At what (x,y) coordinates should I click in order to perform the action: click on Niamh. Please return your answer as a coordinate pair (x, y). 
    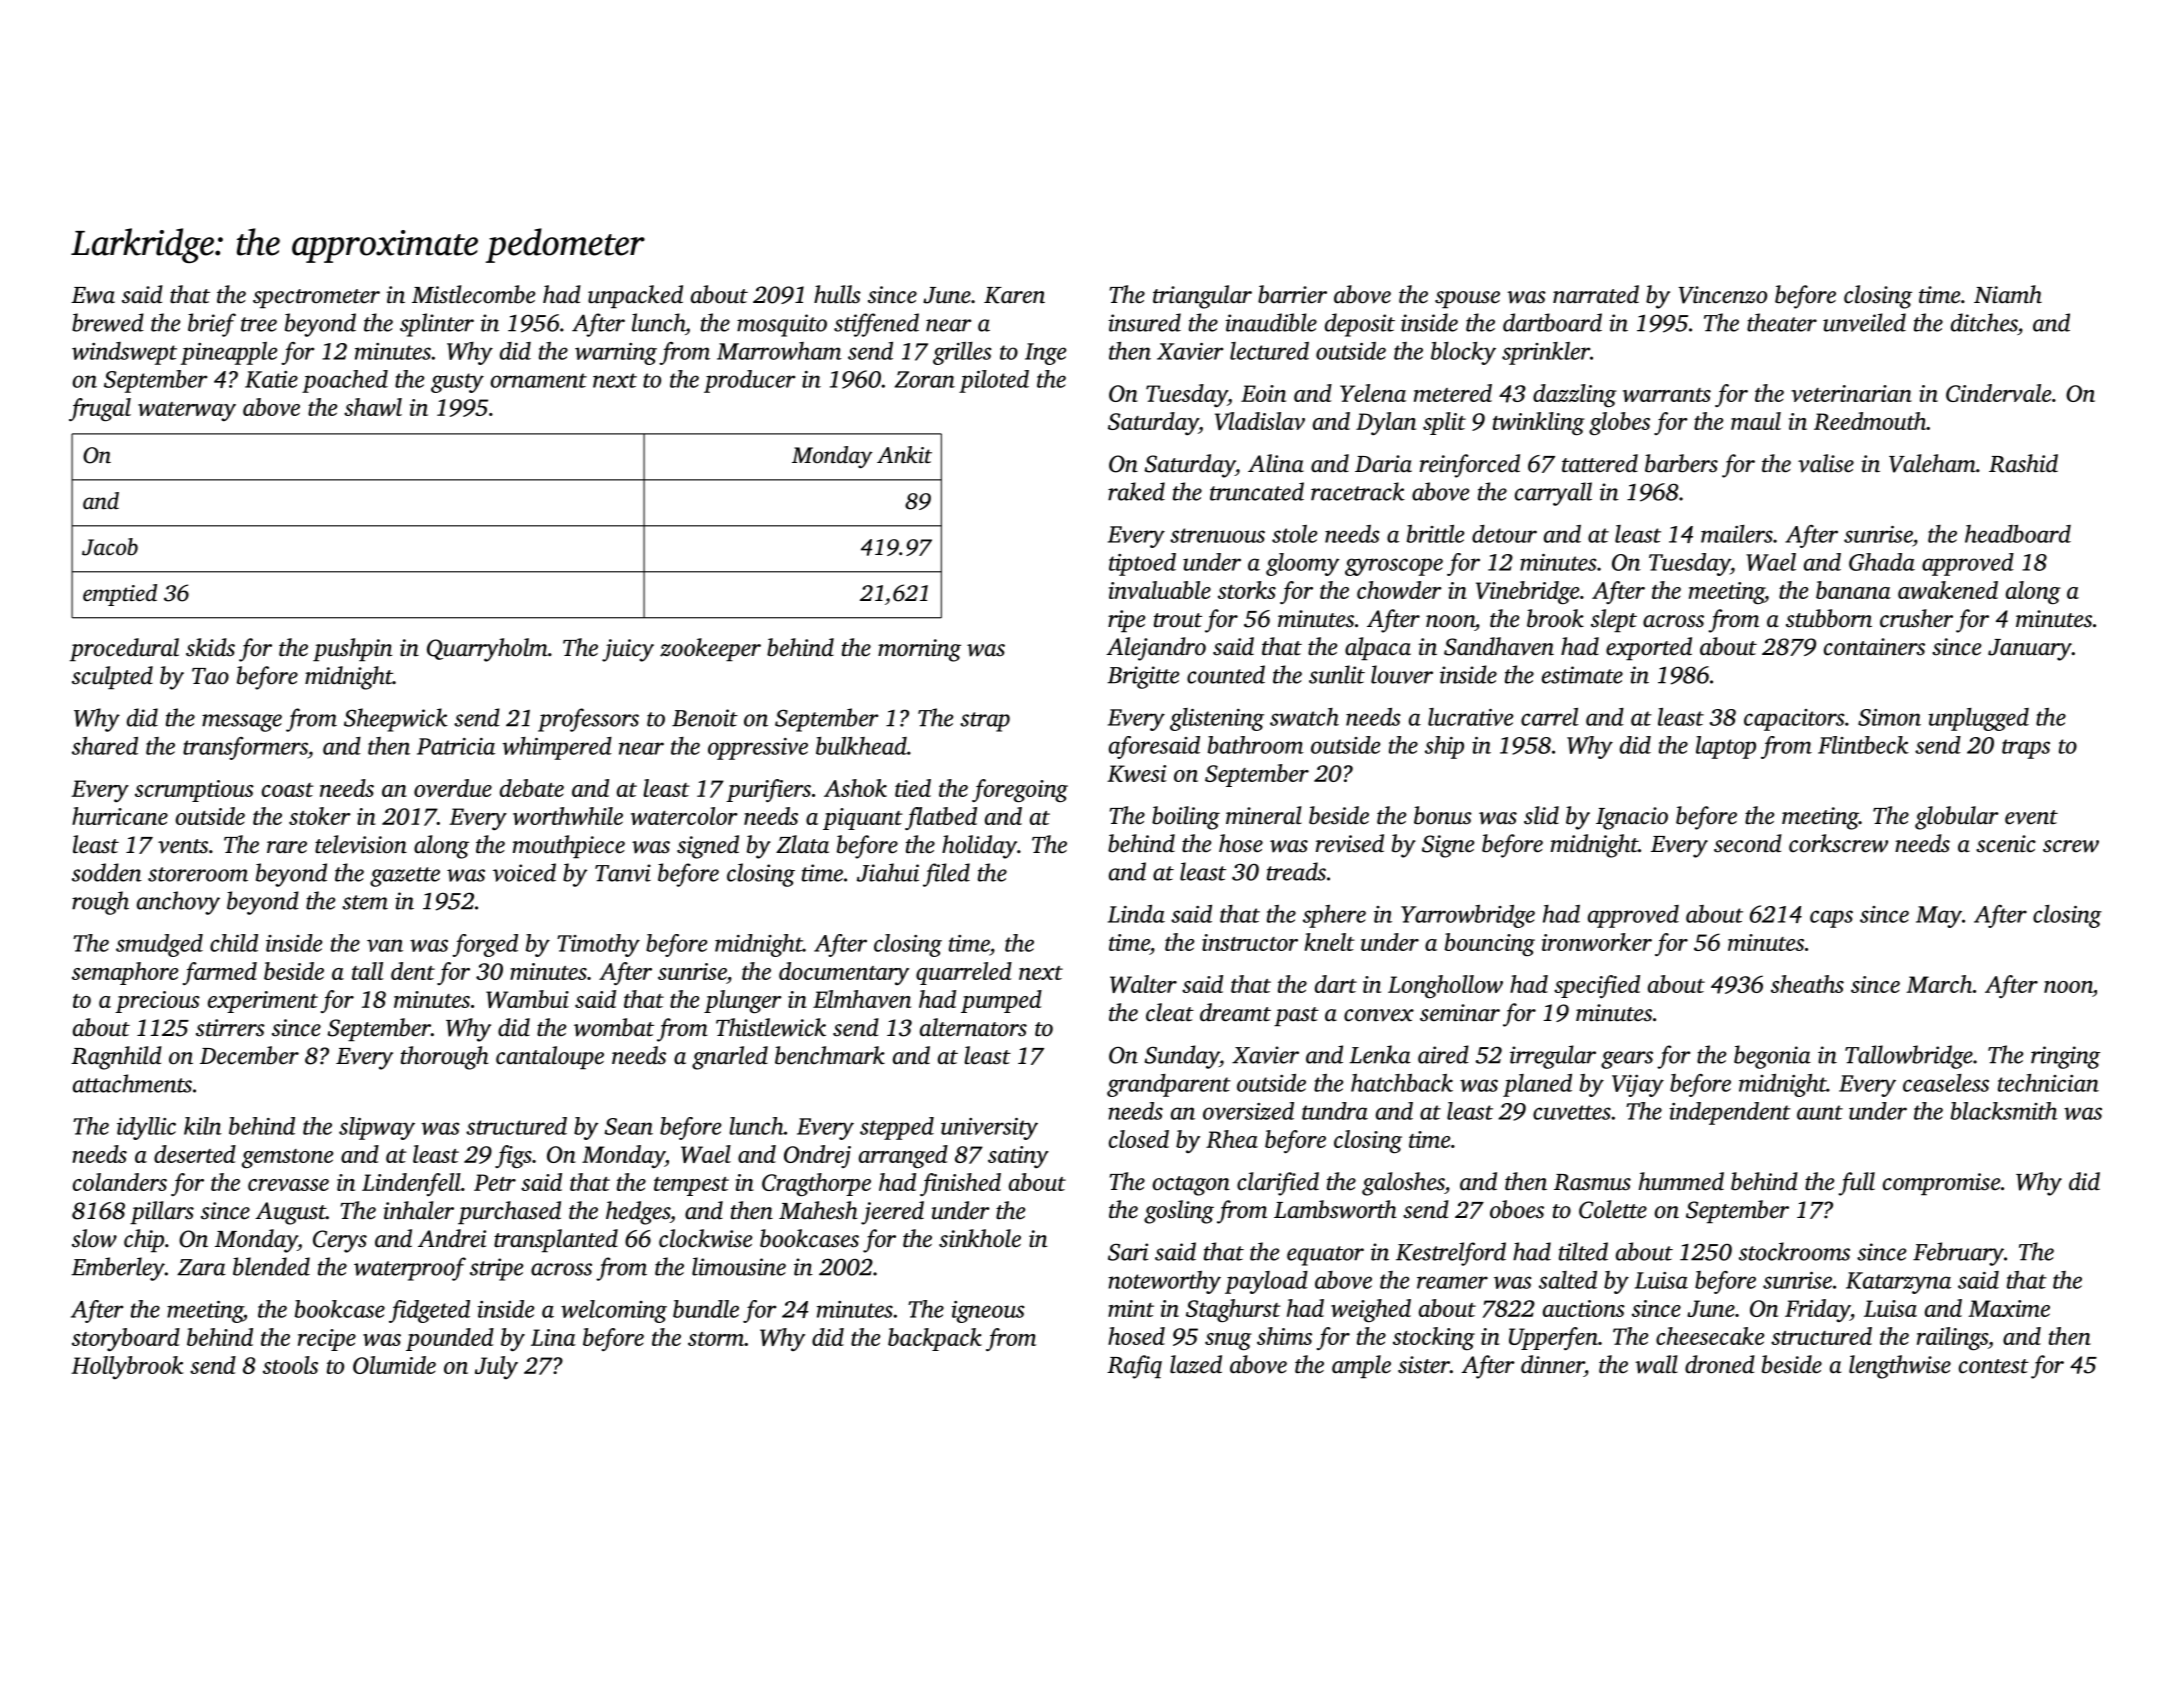
    Looking at the image, I should click on (2008, 294).
